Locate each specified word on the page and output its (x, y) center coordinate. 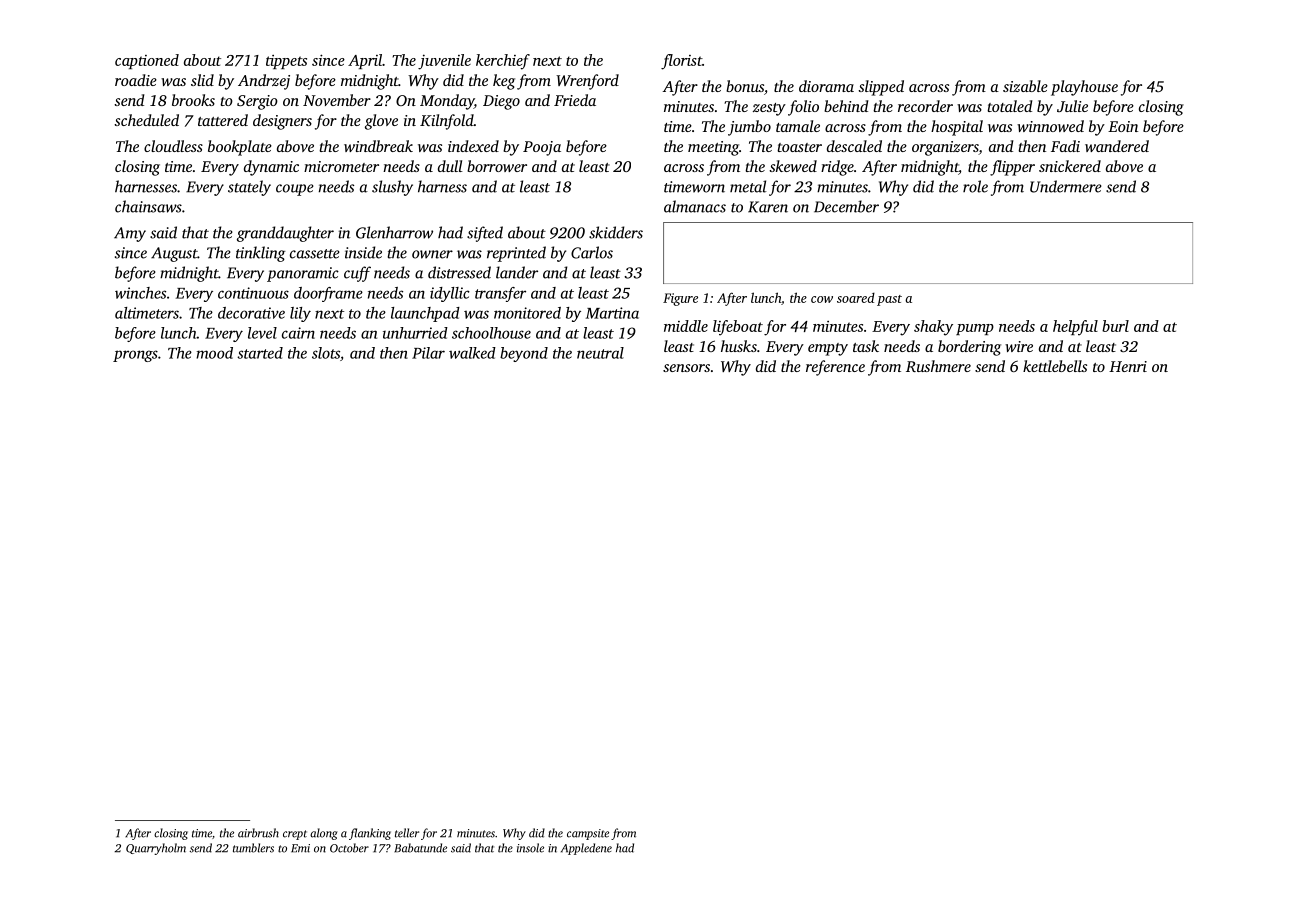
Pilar (428, 353)
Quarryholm (156, 849)
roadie (136, 80)
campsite (588, 834)
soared (856, 298)
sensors (686, 368)
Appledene (586, 849)
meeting (713, 148)
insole (530, 848)
